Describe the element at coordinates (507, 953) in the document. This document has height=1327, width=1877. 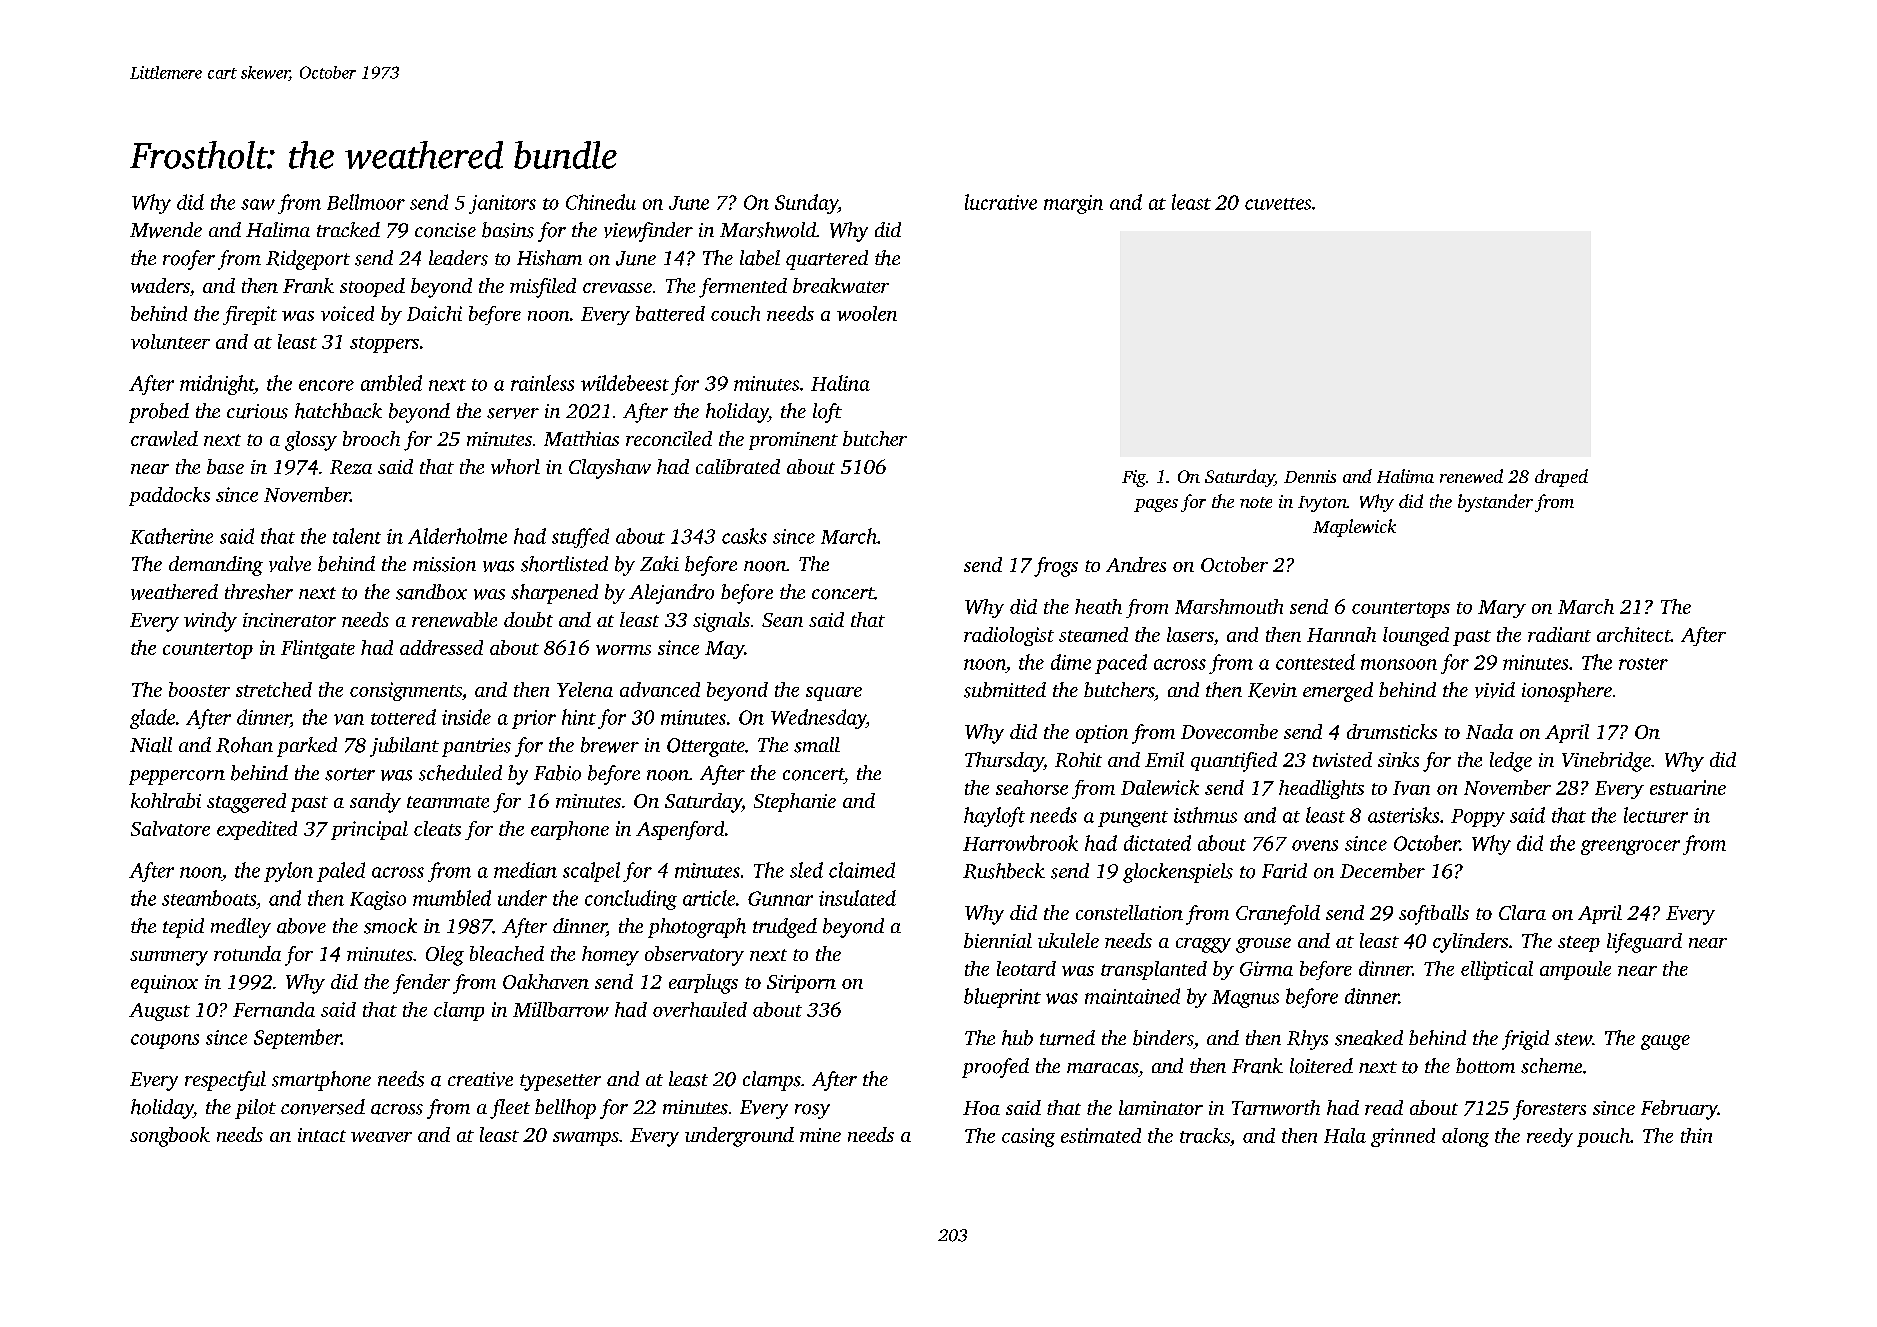
I see `bleached` at that location.
